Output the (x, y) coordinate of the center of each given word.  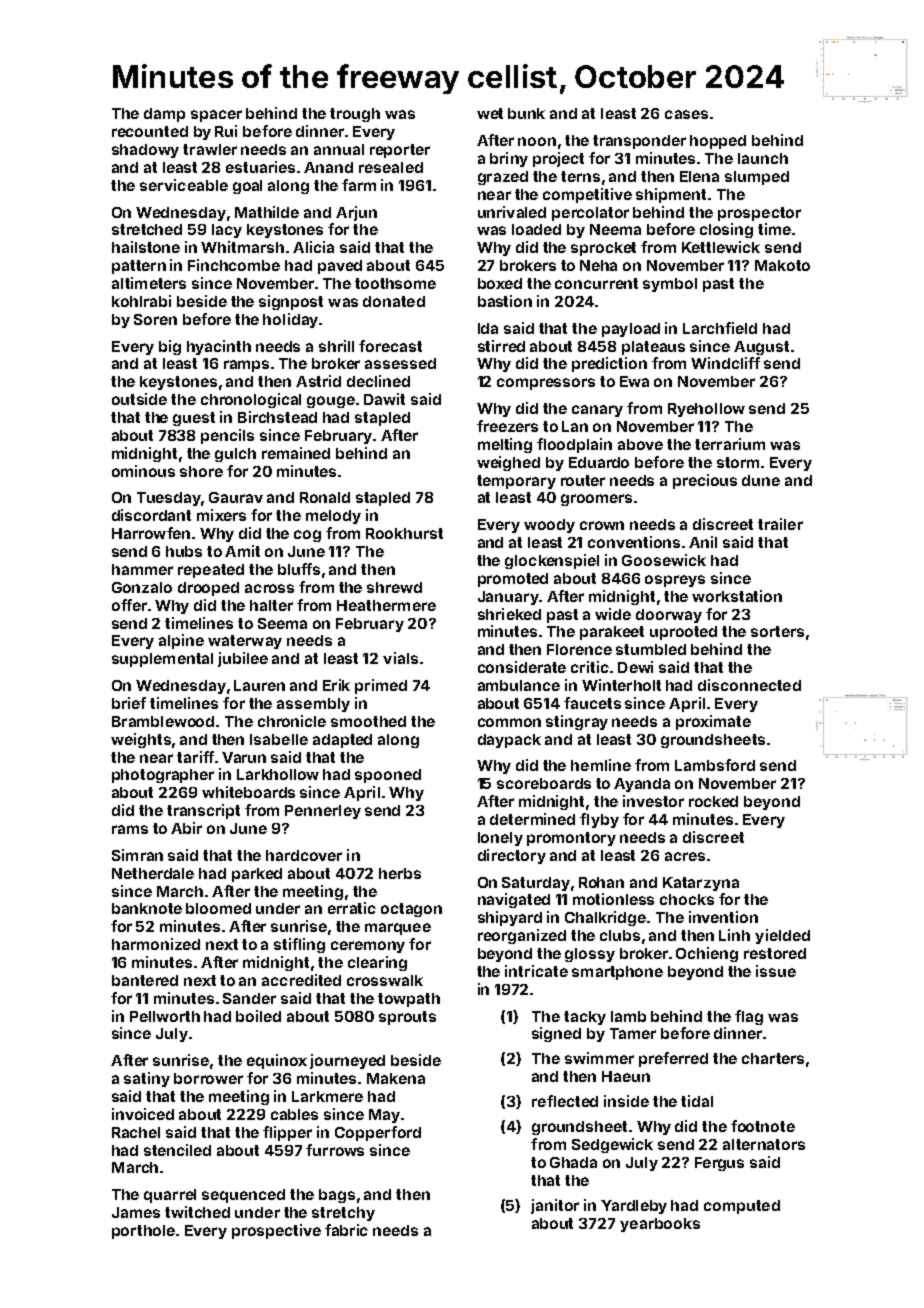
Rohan (601, 882)
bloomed (218, 908)
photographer (163, 776)
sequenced (243, 1196)
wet (490, 113)
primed (381, 686)
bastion (505, 301)
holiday (290, 320)
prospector (759, 214)
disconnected (749, 685)
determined (532, 819)
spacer (216, 116)
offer (129, 605)
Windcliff (725, 363)
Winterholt (621, 685)
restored (775, 953)
